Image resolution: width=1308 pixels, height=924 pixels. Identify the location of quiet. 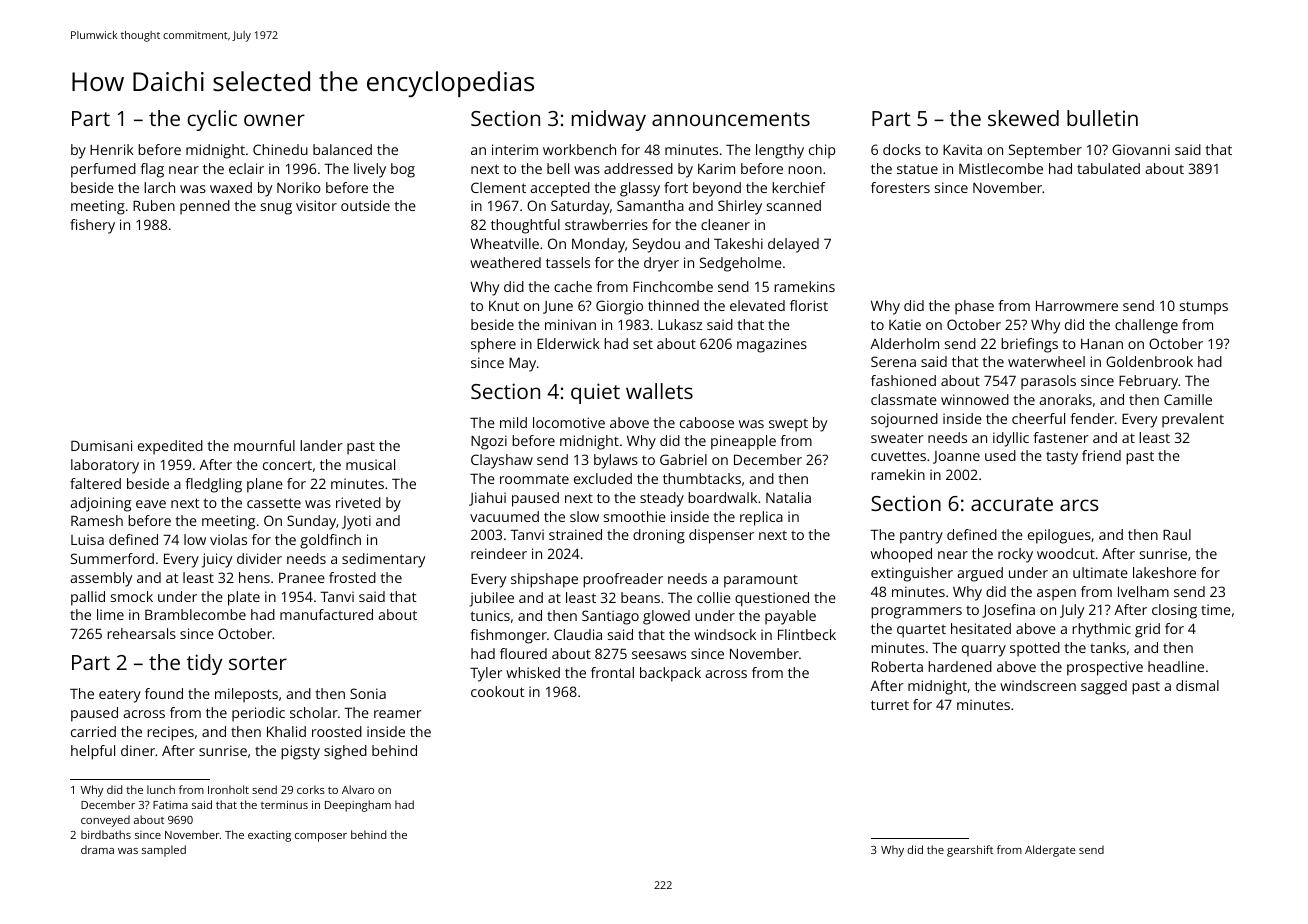
(595, 393).
